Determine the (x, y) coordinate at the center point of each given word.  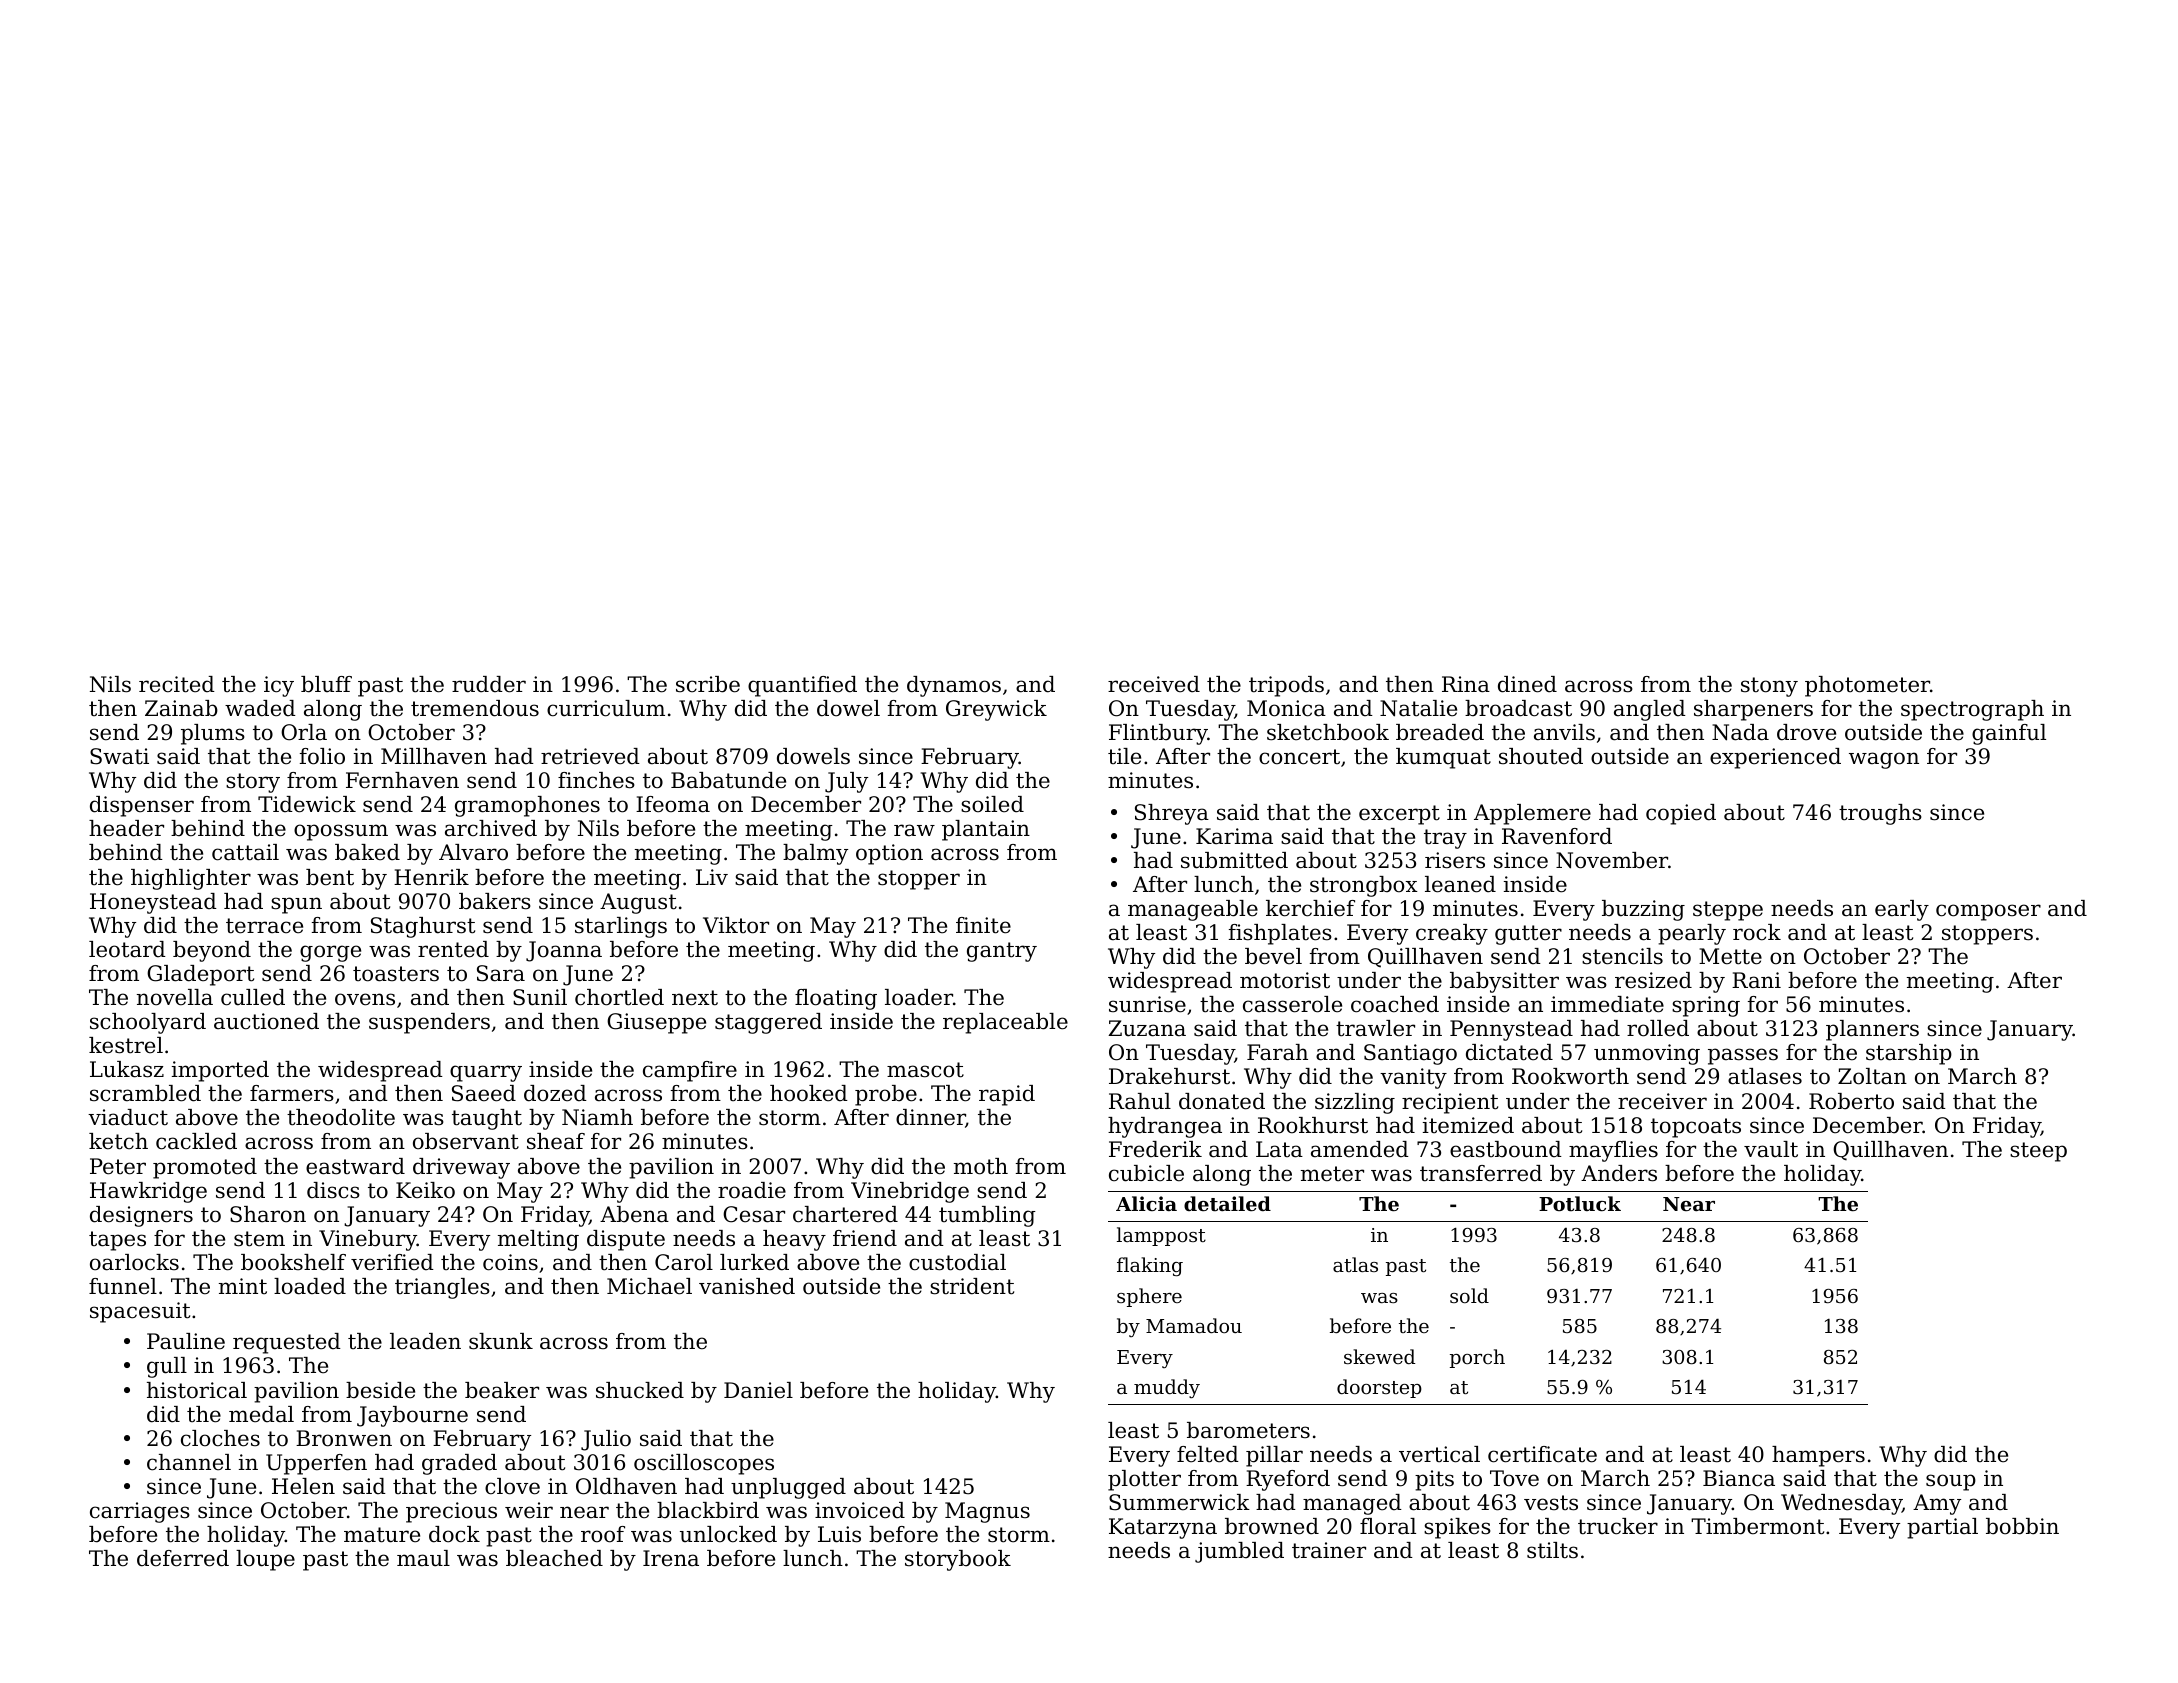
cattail (245, 852)
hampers (1818, 1456)
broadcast (1518, 708)
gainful (2009, 734)
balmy (815, 854)
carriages (140, 1512)
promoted (205, 1168)
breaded (1440, 732)
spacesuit (140, 1312)
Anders (1619, 1173)
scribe (708, 684)
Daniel (758, 1390)
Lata (1279, 1149)
